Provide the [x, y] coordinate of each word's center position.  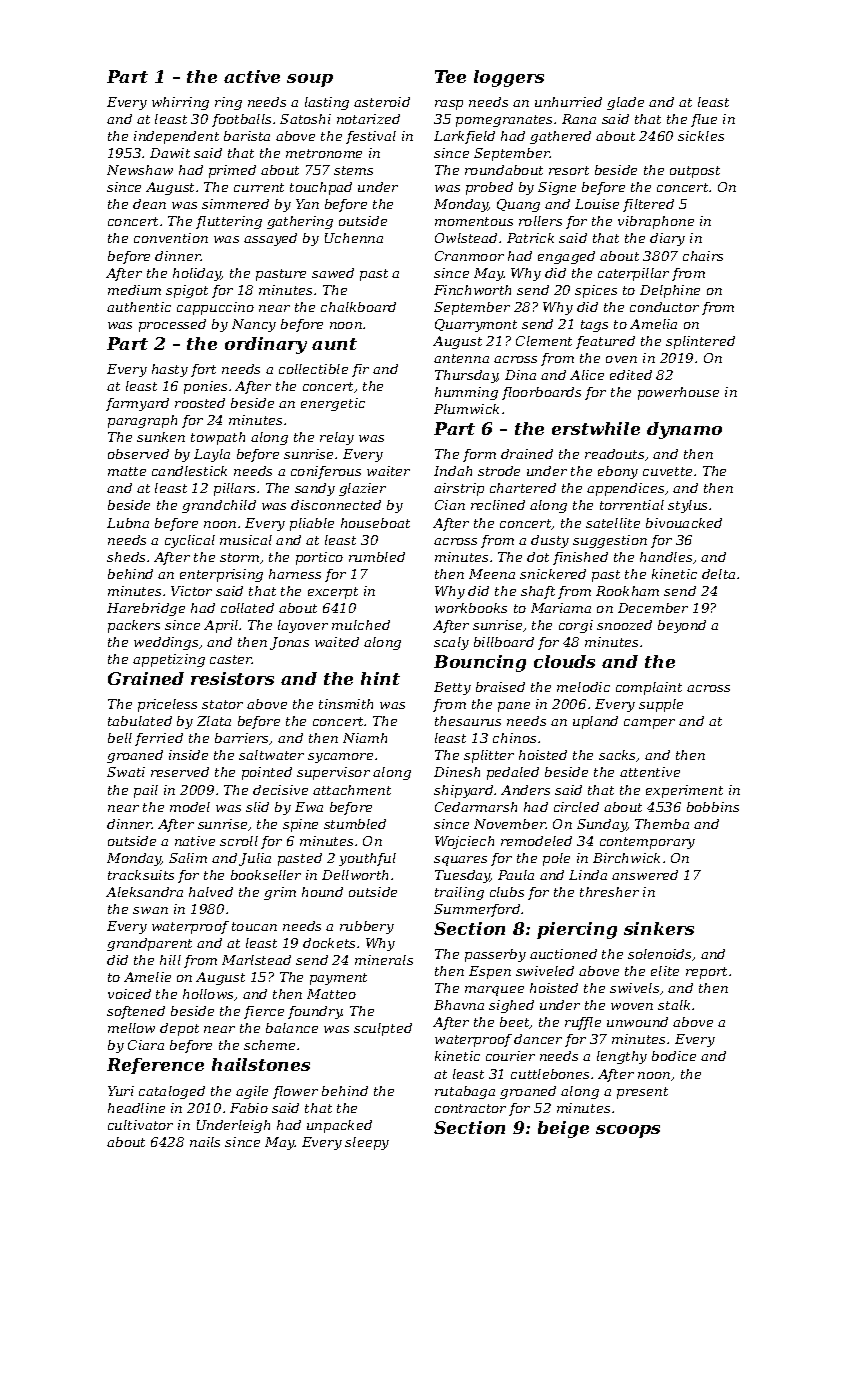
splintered [700, 342]
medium [134, 290]
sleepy [367, 1143]
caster [231, 659]
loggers [509, 78]
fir [360, 370]
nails [205, 1142]
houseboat [375, 523]
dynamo [684, 430]
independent [176, 137]
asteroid [382, 102]
